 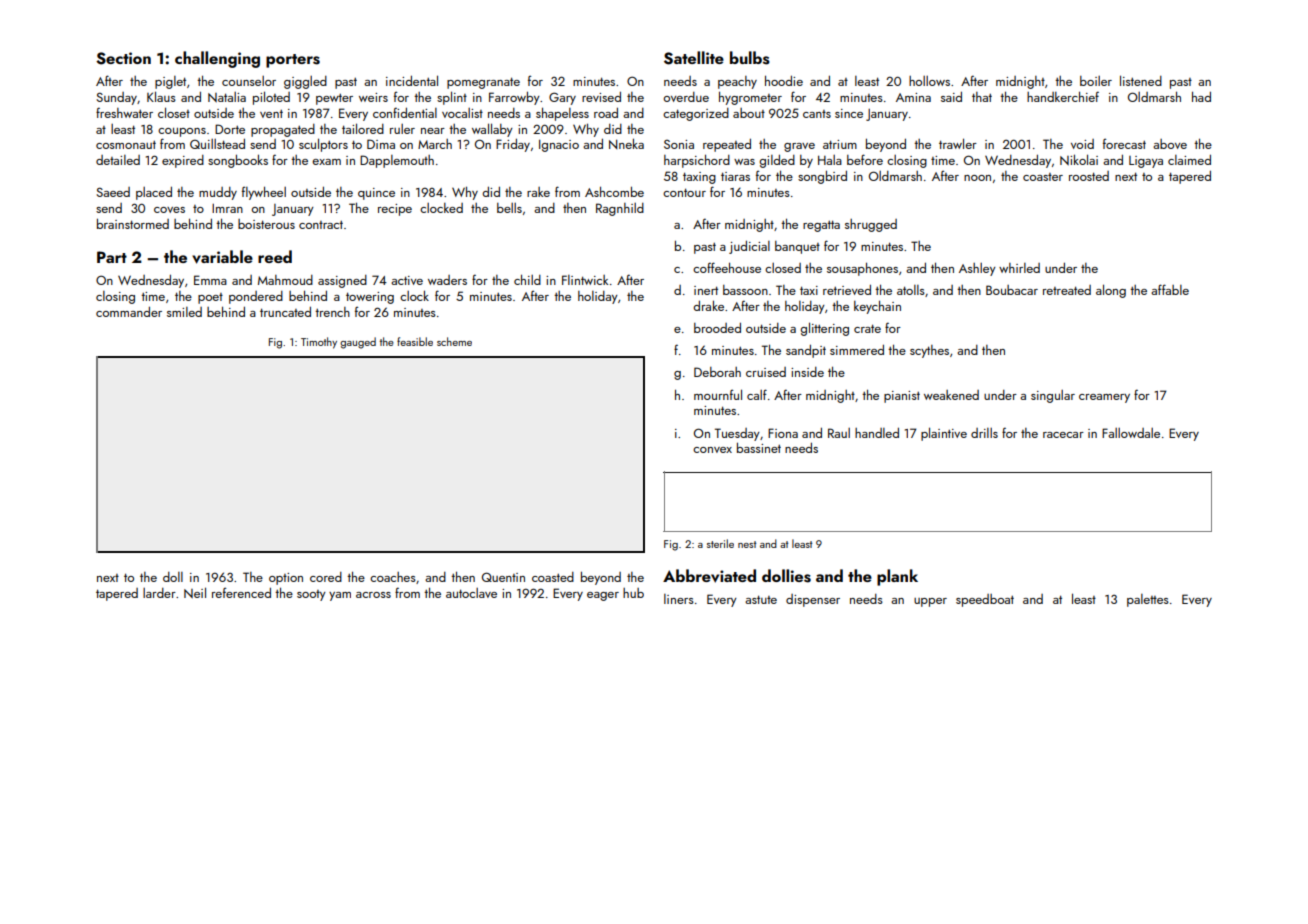 What do you see at coordinates (217, 59) in the image?
I see `challenging` at bounding box center [217, 59].
